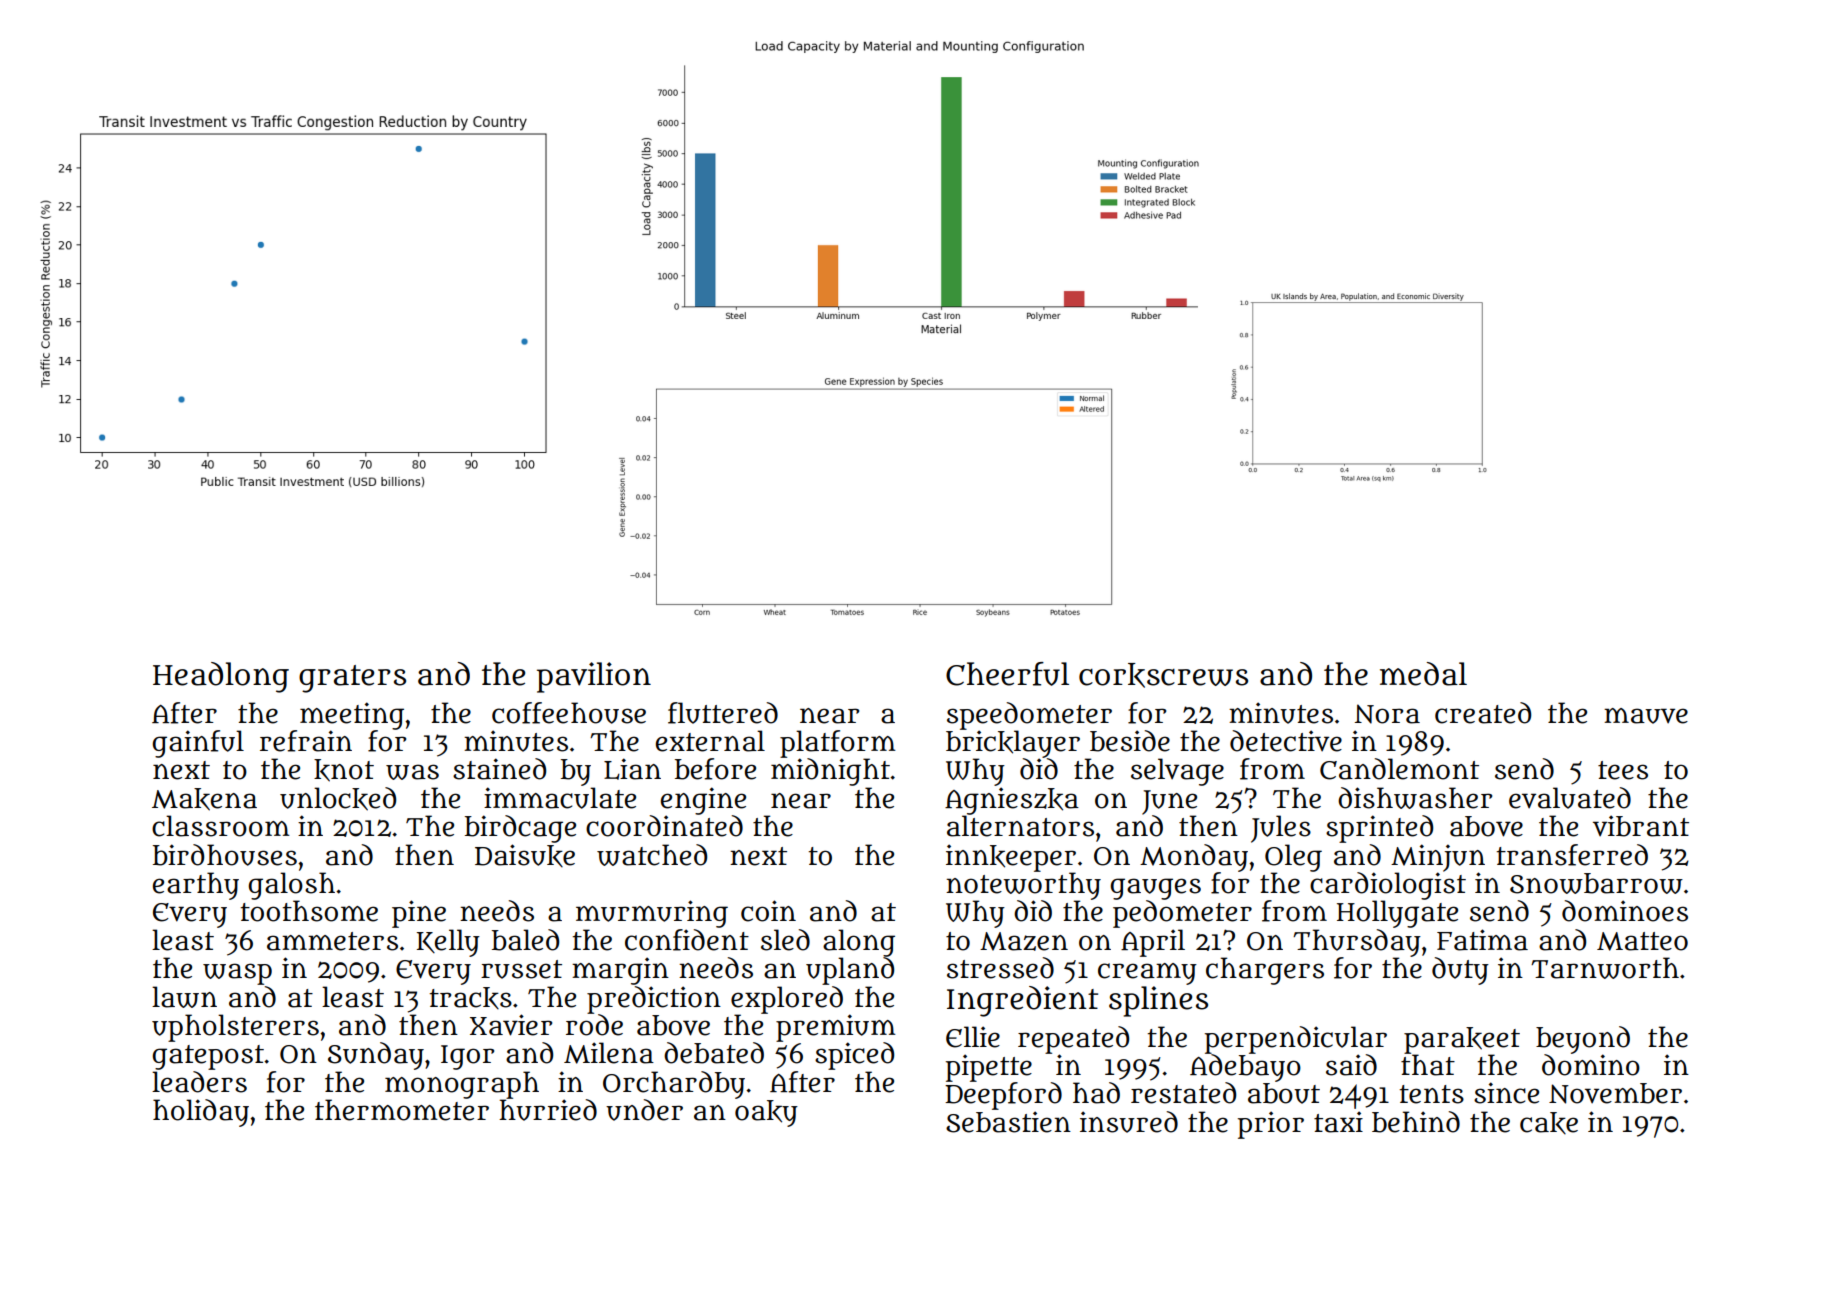  Describe the element at coordinates (1623, 770) in the page. I see `tees` at that location.
